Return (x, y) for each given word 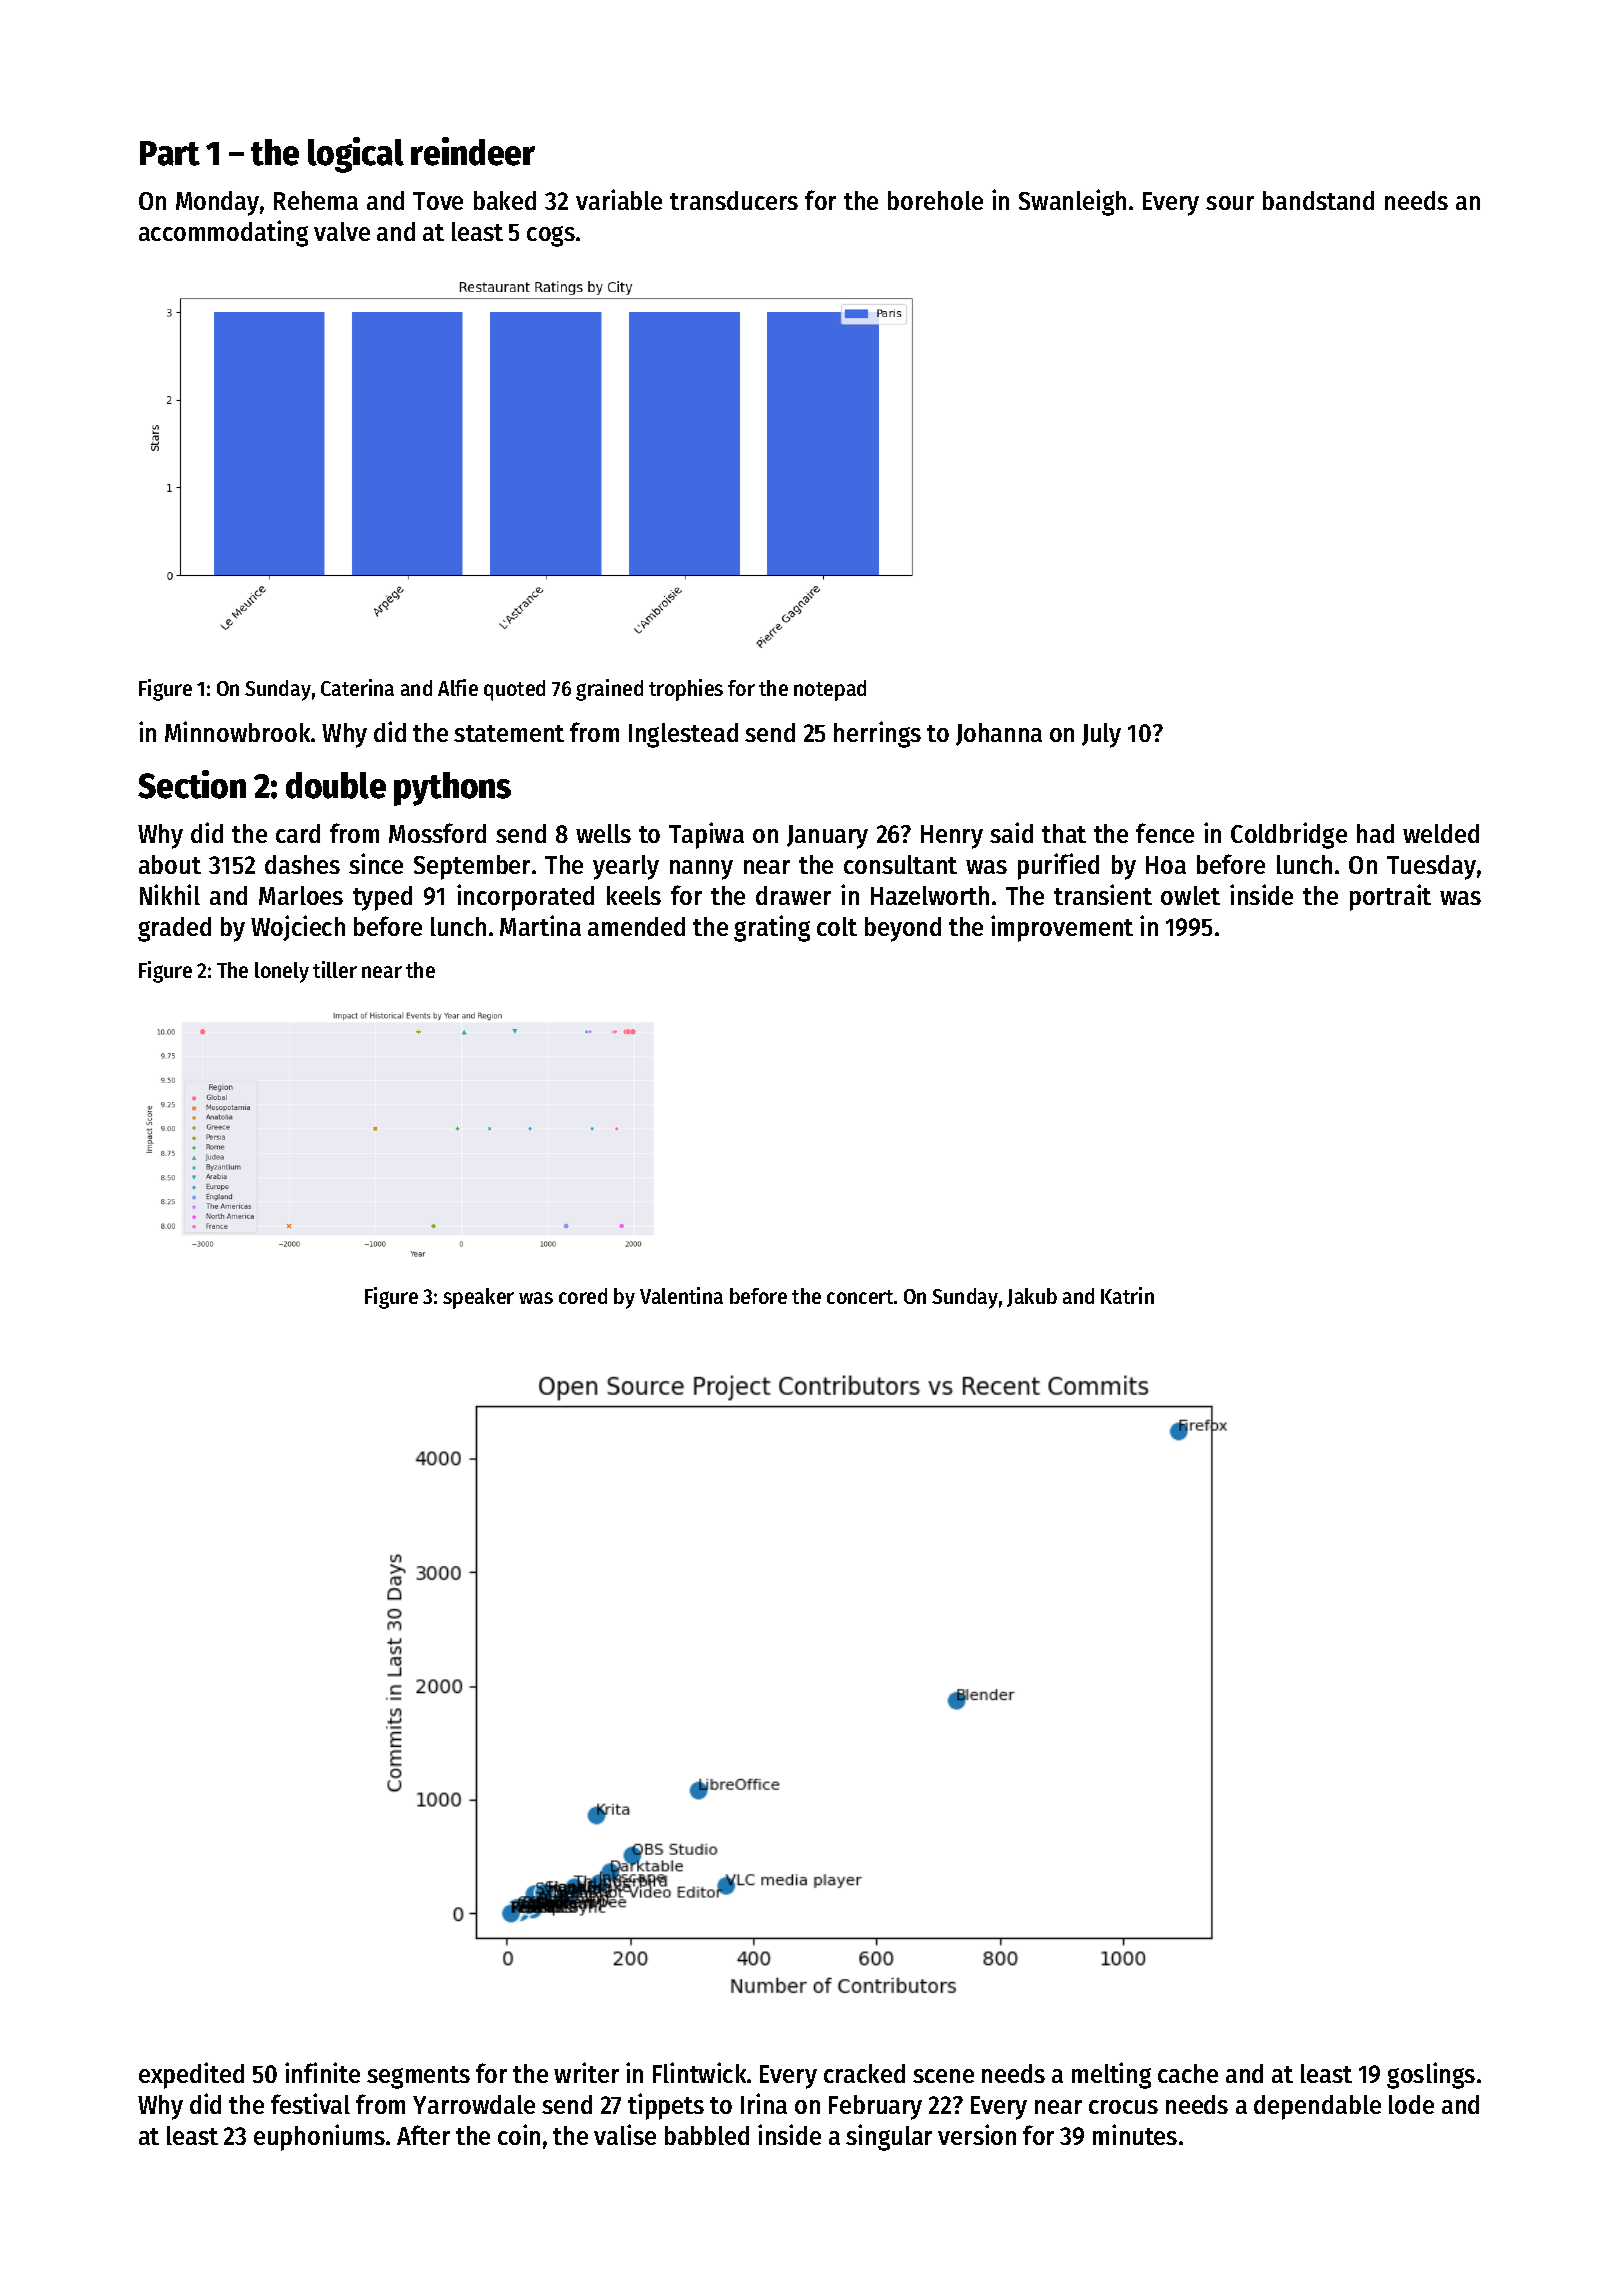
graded (174, 929)
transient (1103, 894)
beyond (903, 929)
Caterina (357, 687)
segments (418, 2077)
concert (860, 1297)
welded (1441, 833)
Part (170, 153)
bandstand (1318, 200)
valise (625, 2134)
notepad (830, 690)
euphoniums (319, 2137)
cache (1188, 2073)
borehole (935, 200)
